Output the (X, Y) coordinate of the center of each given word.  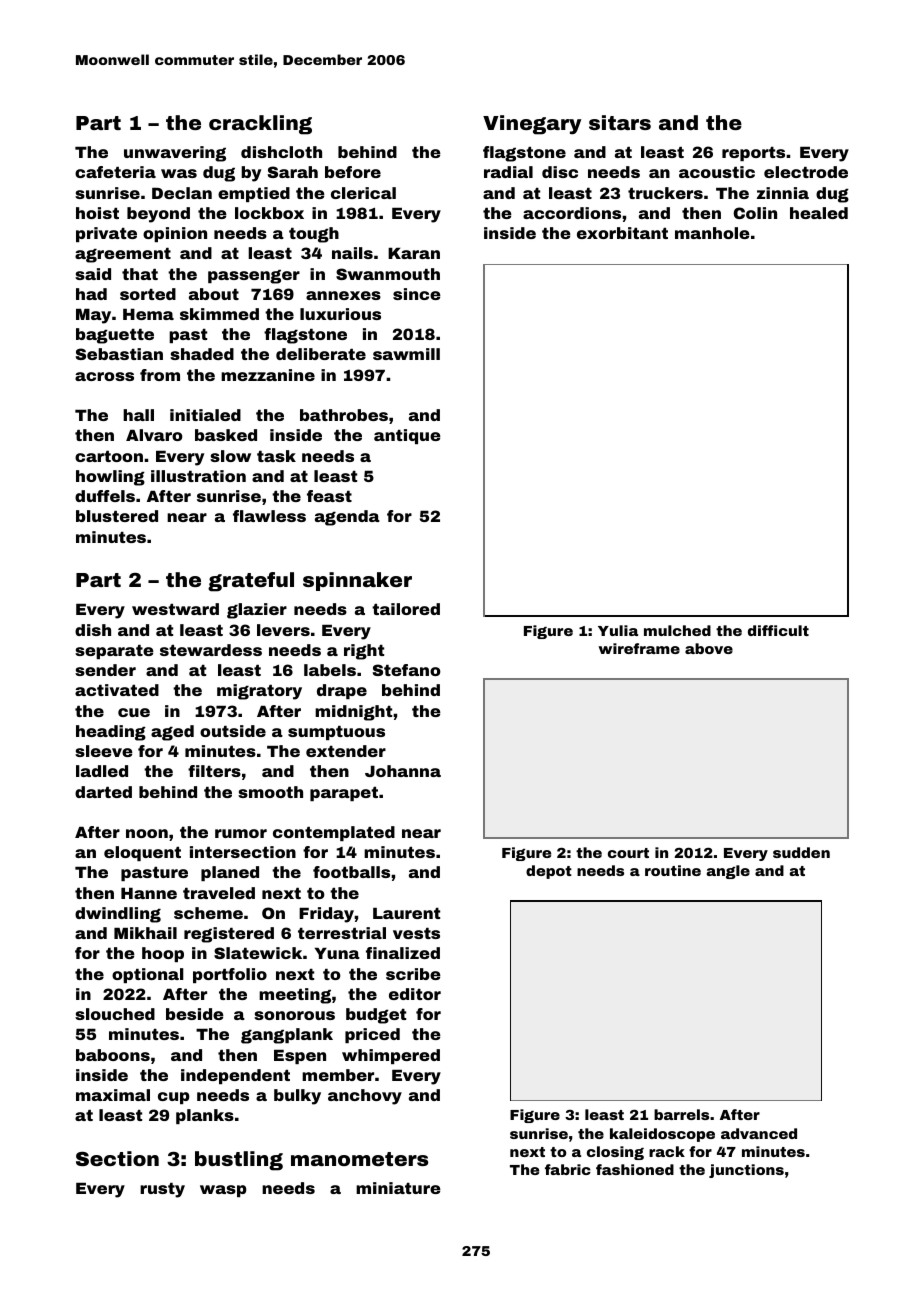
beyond (158, 215)
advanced (759, 1133)
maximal (113, 1095)
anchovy (365, 1097)
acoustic (717, 172)
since (417, 294)
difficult (778, 630)
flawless (269, 516)
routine (673, 870)
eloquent (142, 853)
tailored (406, 609)
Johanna (403, 771)
